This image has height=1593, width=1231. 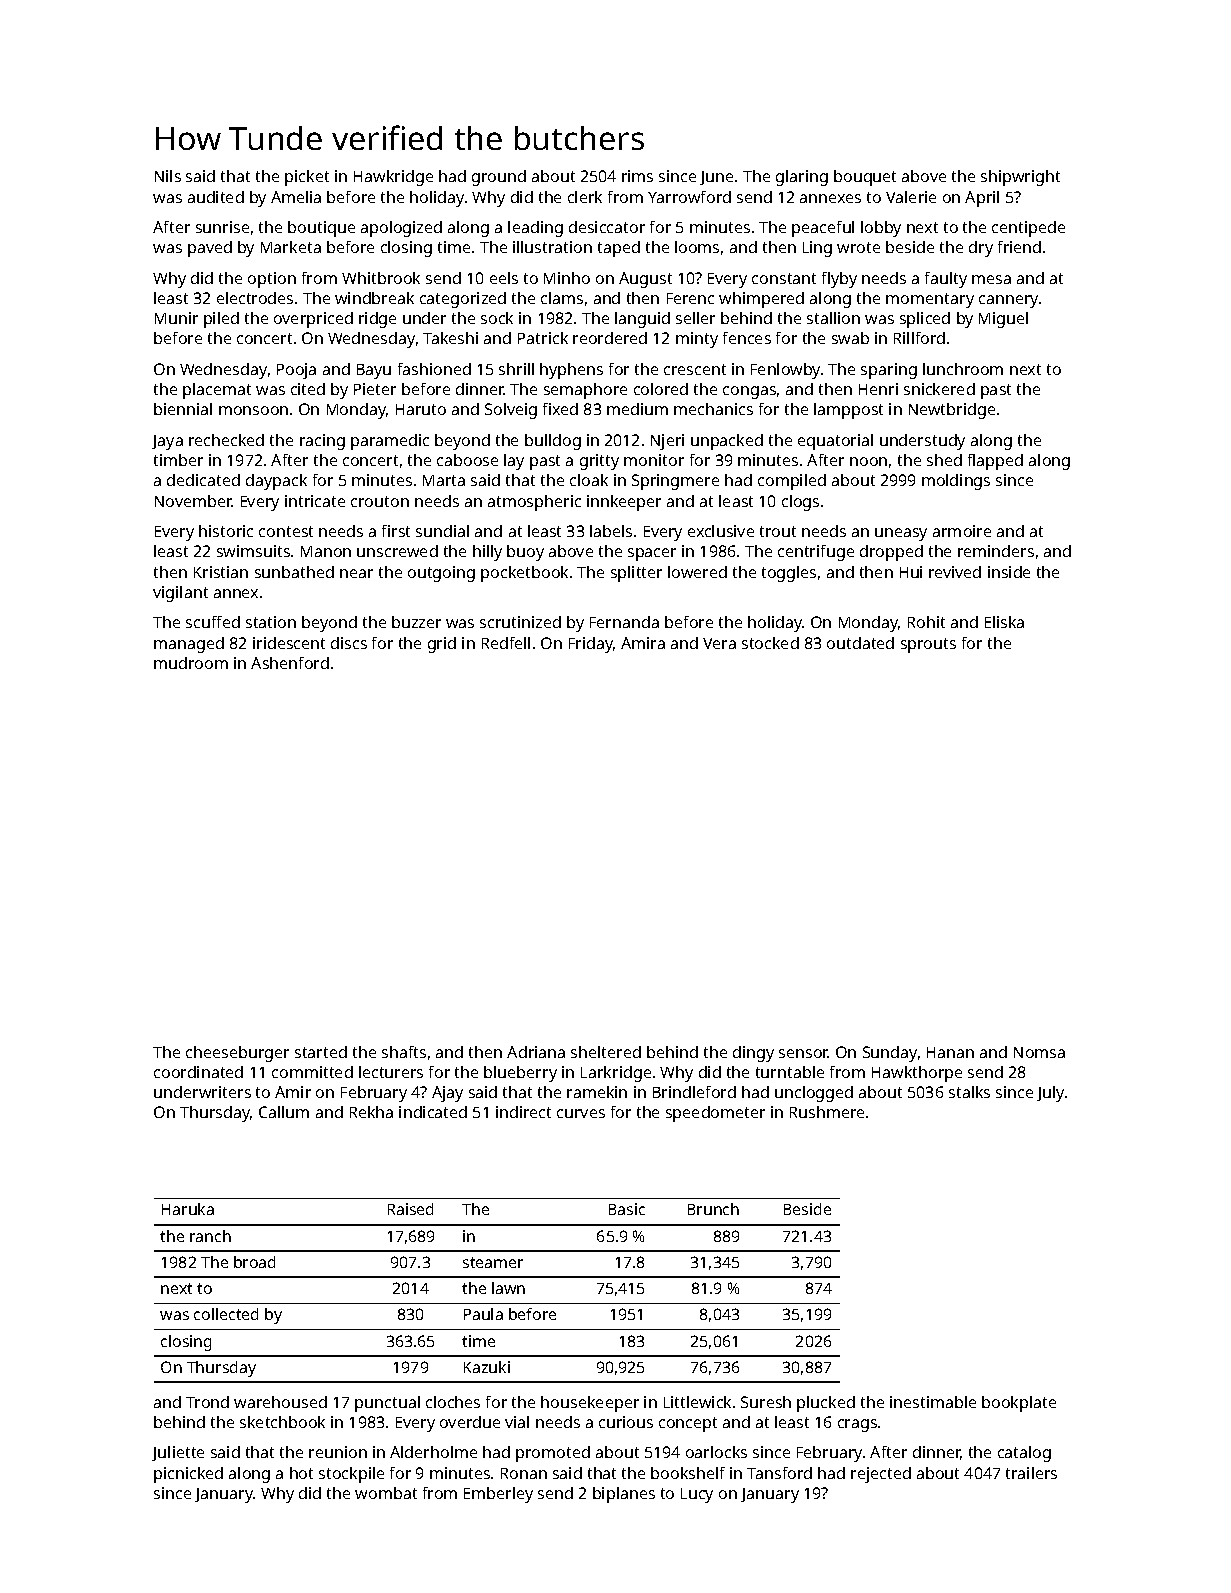 What do you see at coordinates (167, 442) in the image?
I see `Jaya` at bounding box center [167, 442].
